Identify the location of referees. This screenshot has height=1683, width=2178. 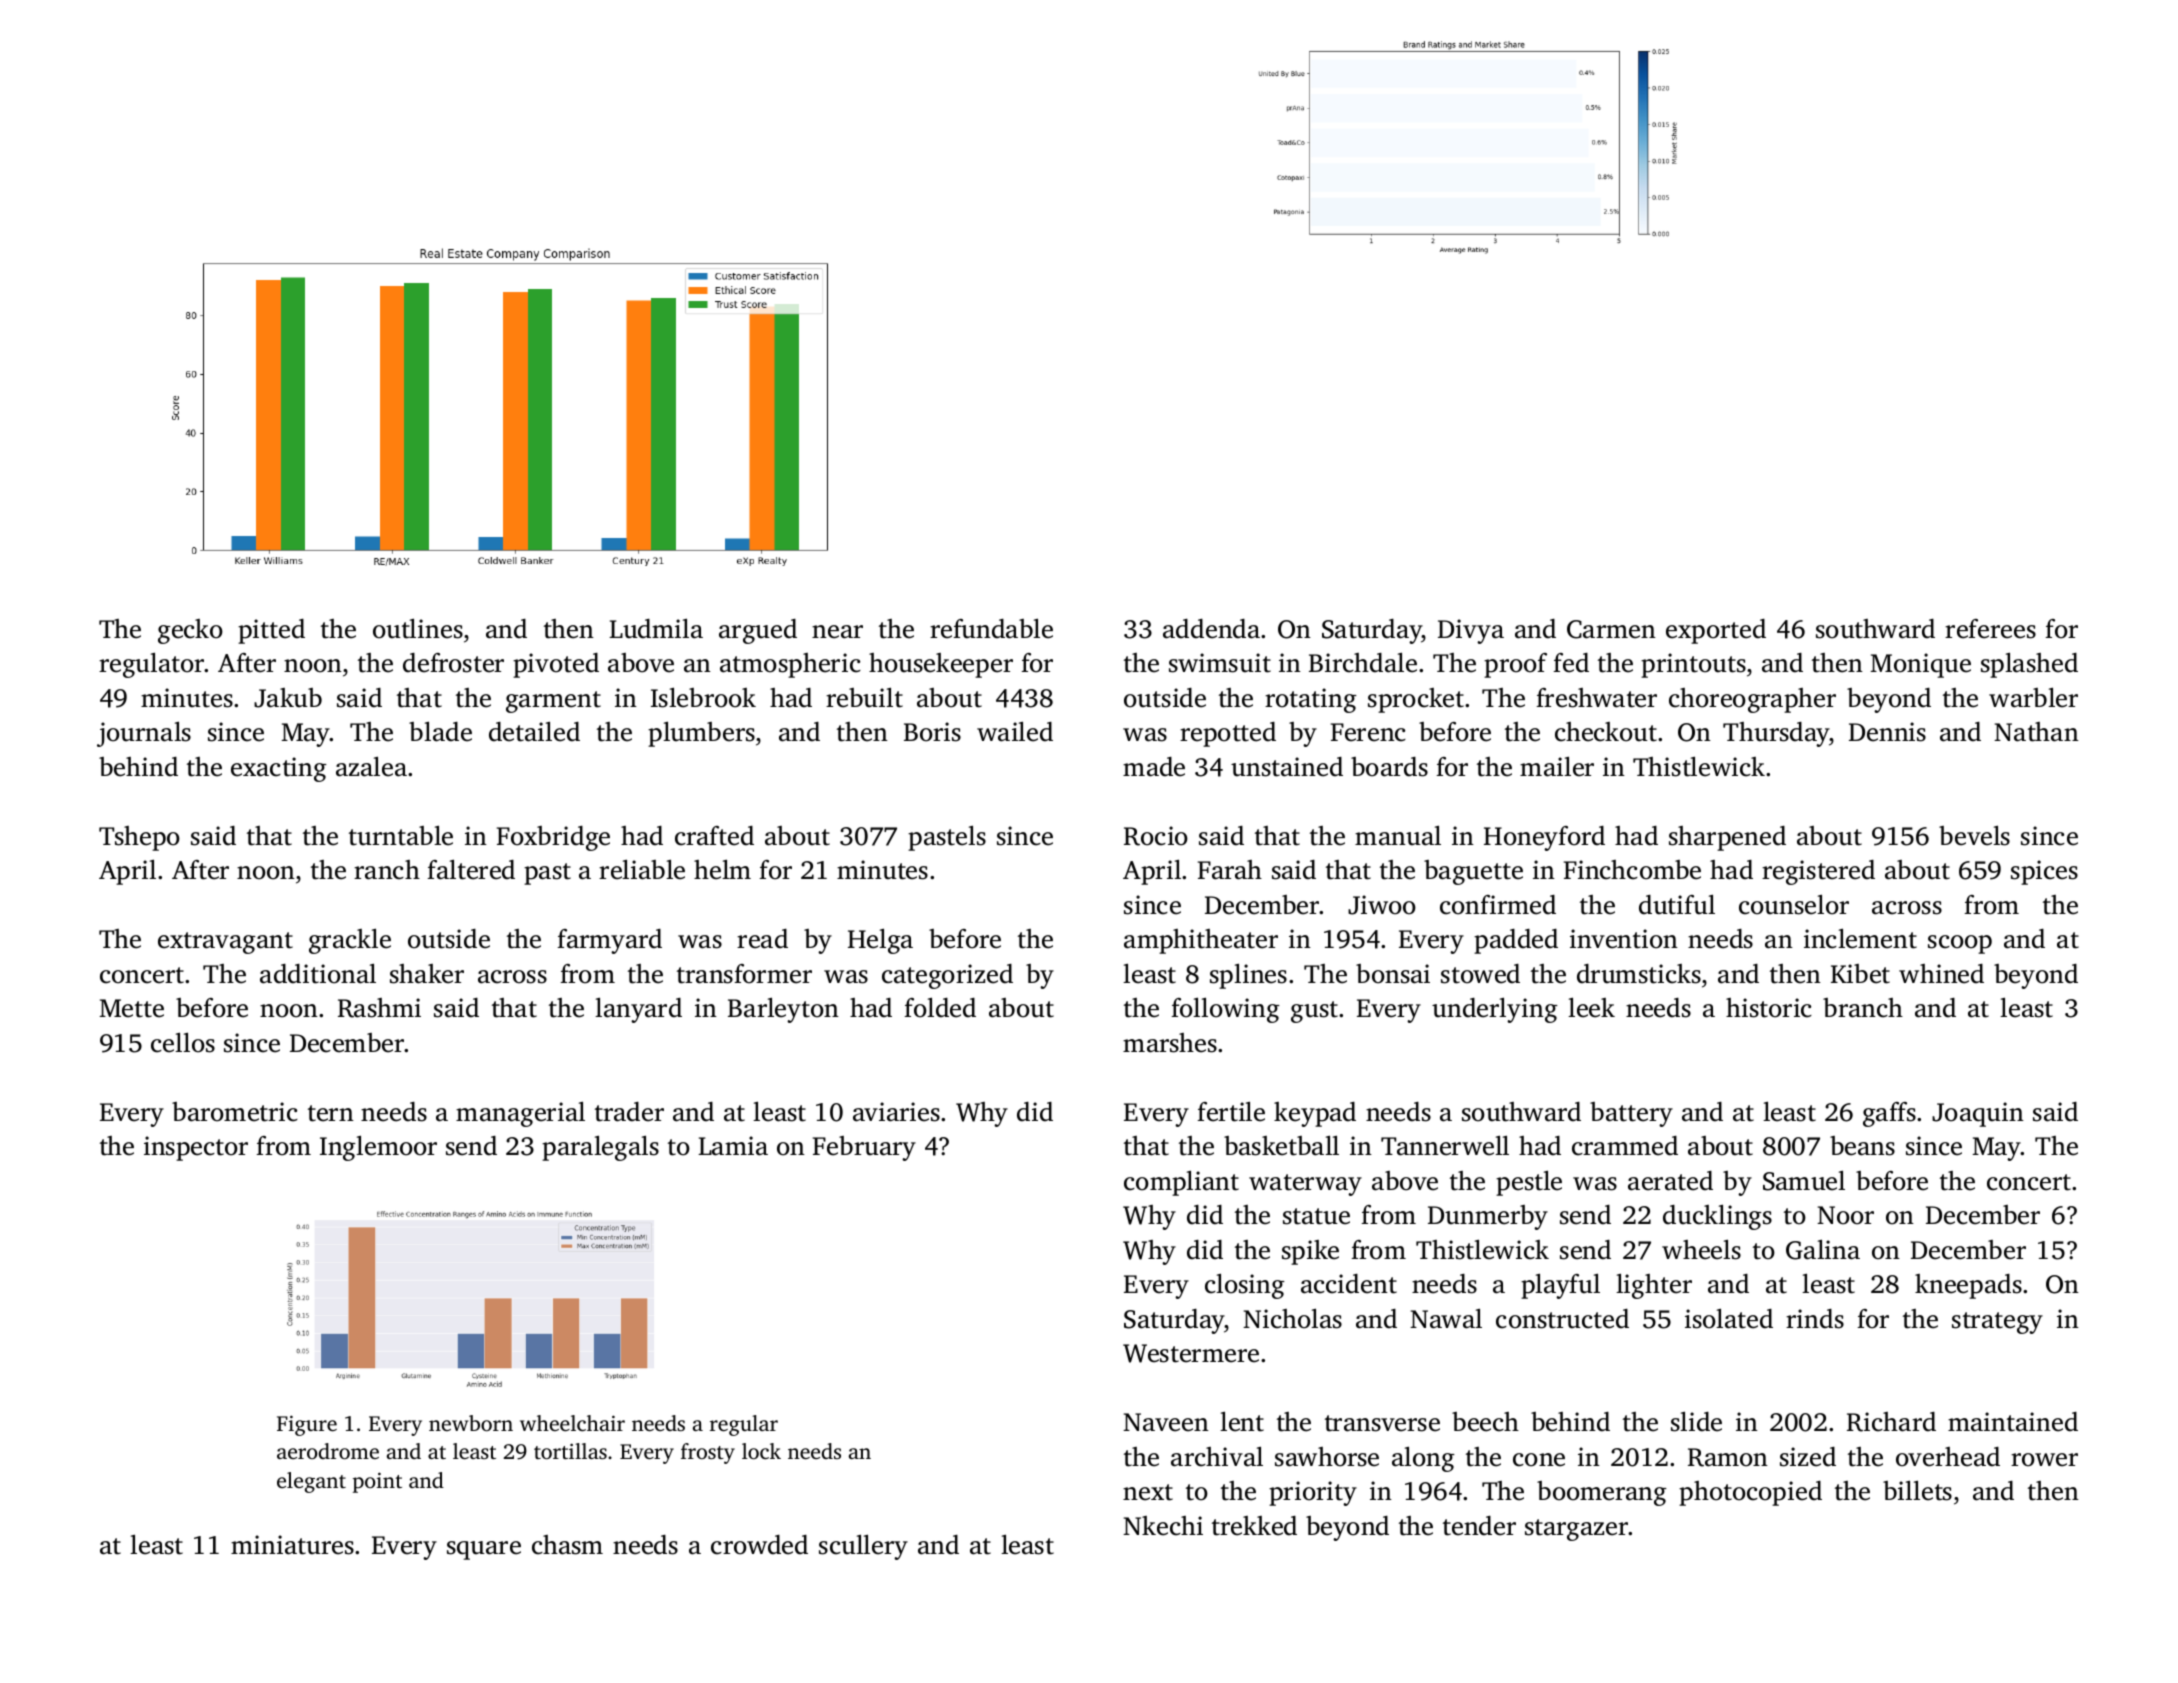
(1990, 629).
